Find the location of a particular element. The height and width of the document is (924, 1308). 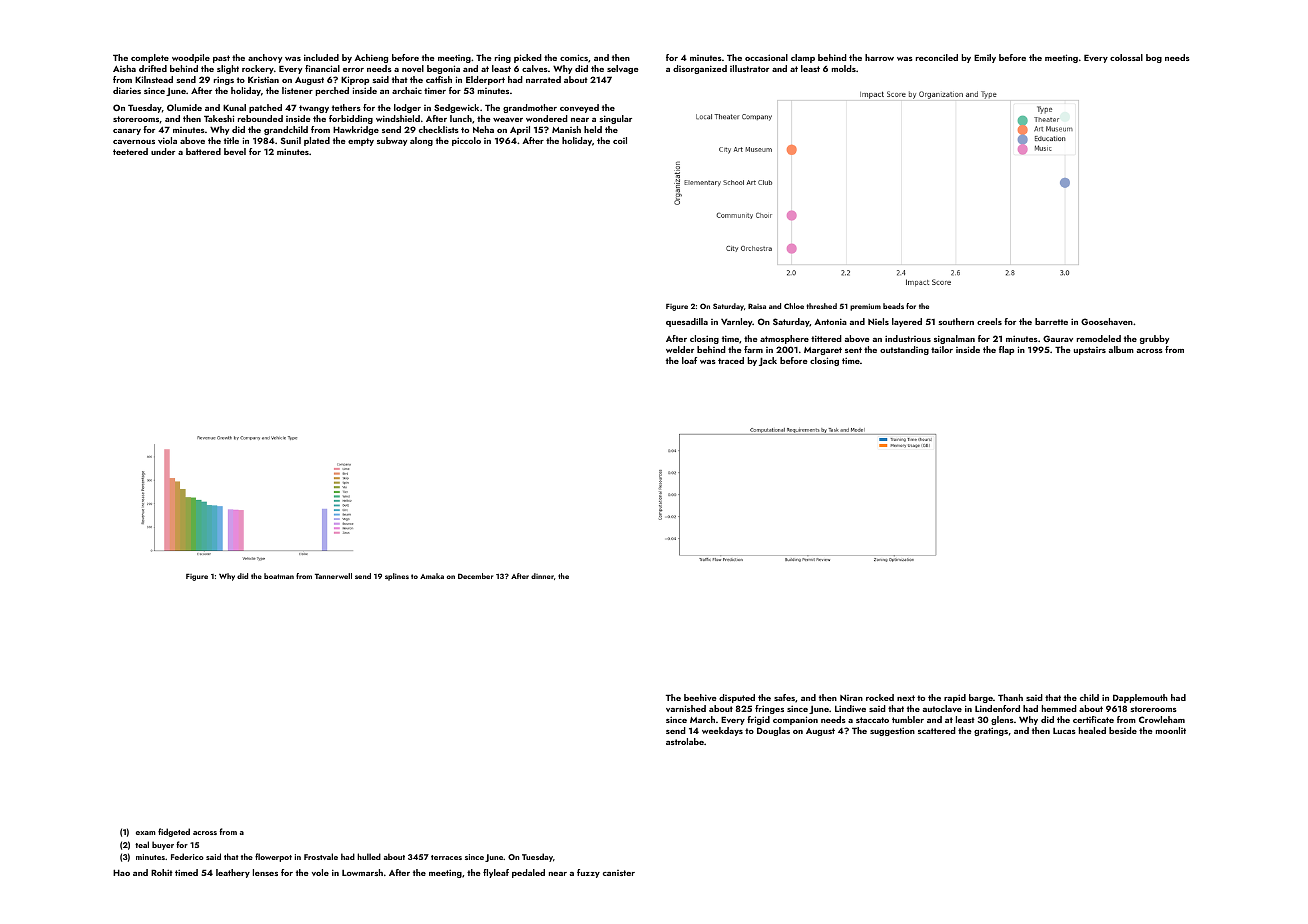

astrolabe is located at coordinates (685, 741).
